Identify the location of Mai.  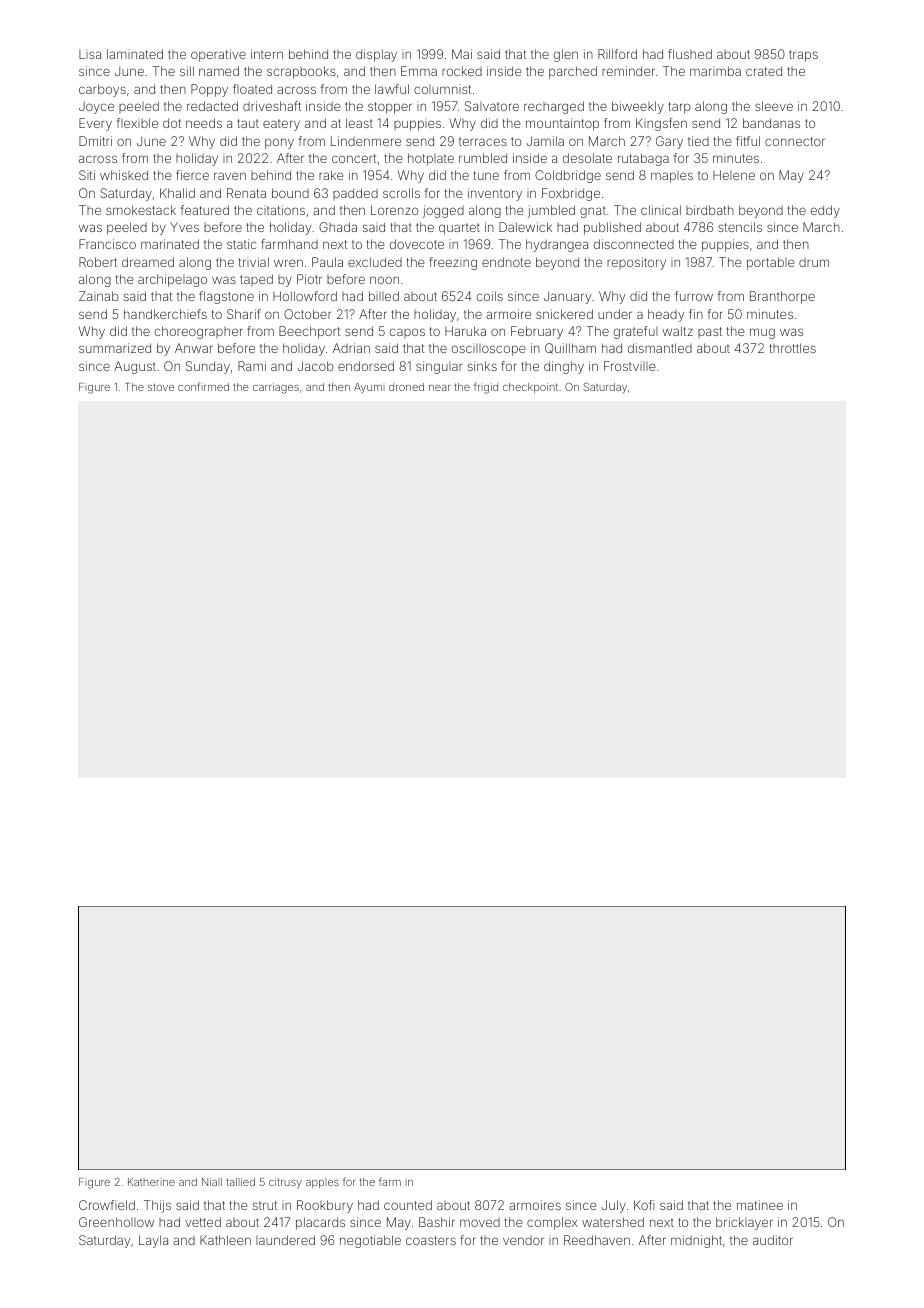
(462, 54).
